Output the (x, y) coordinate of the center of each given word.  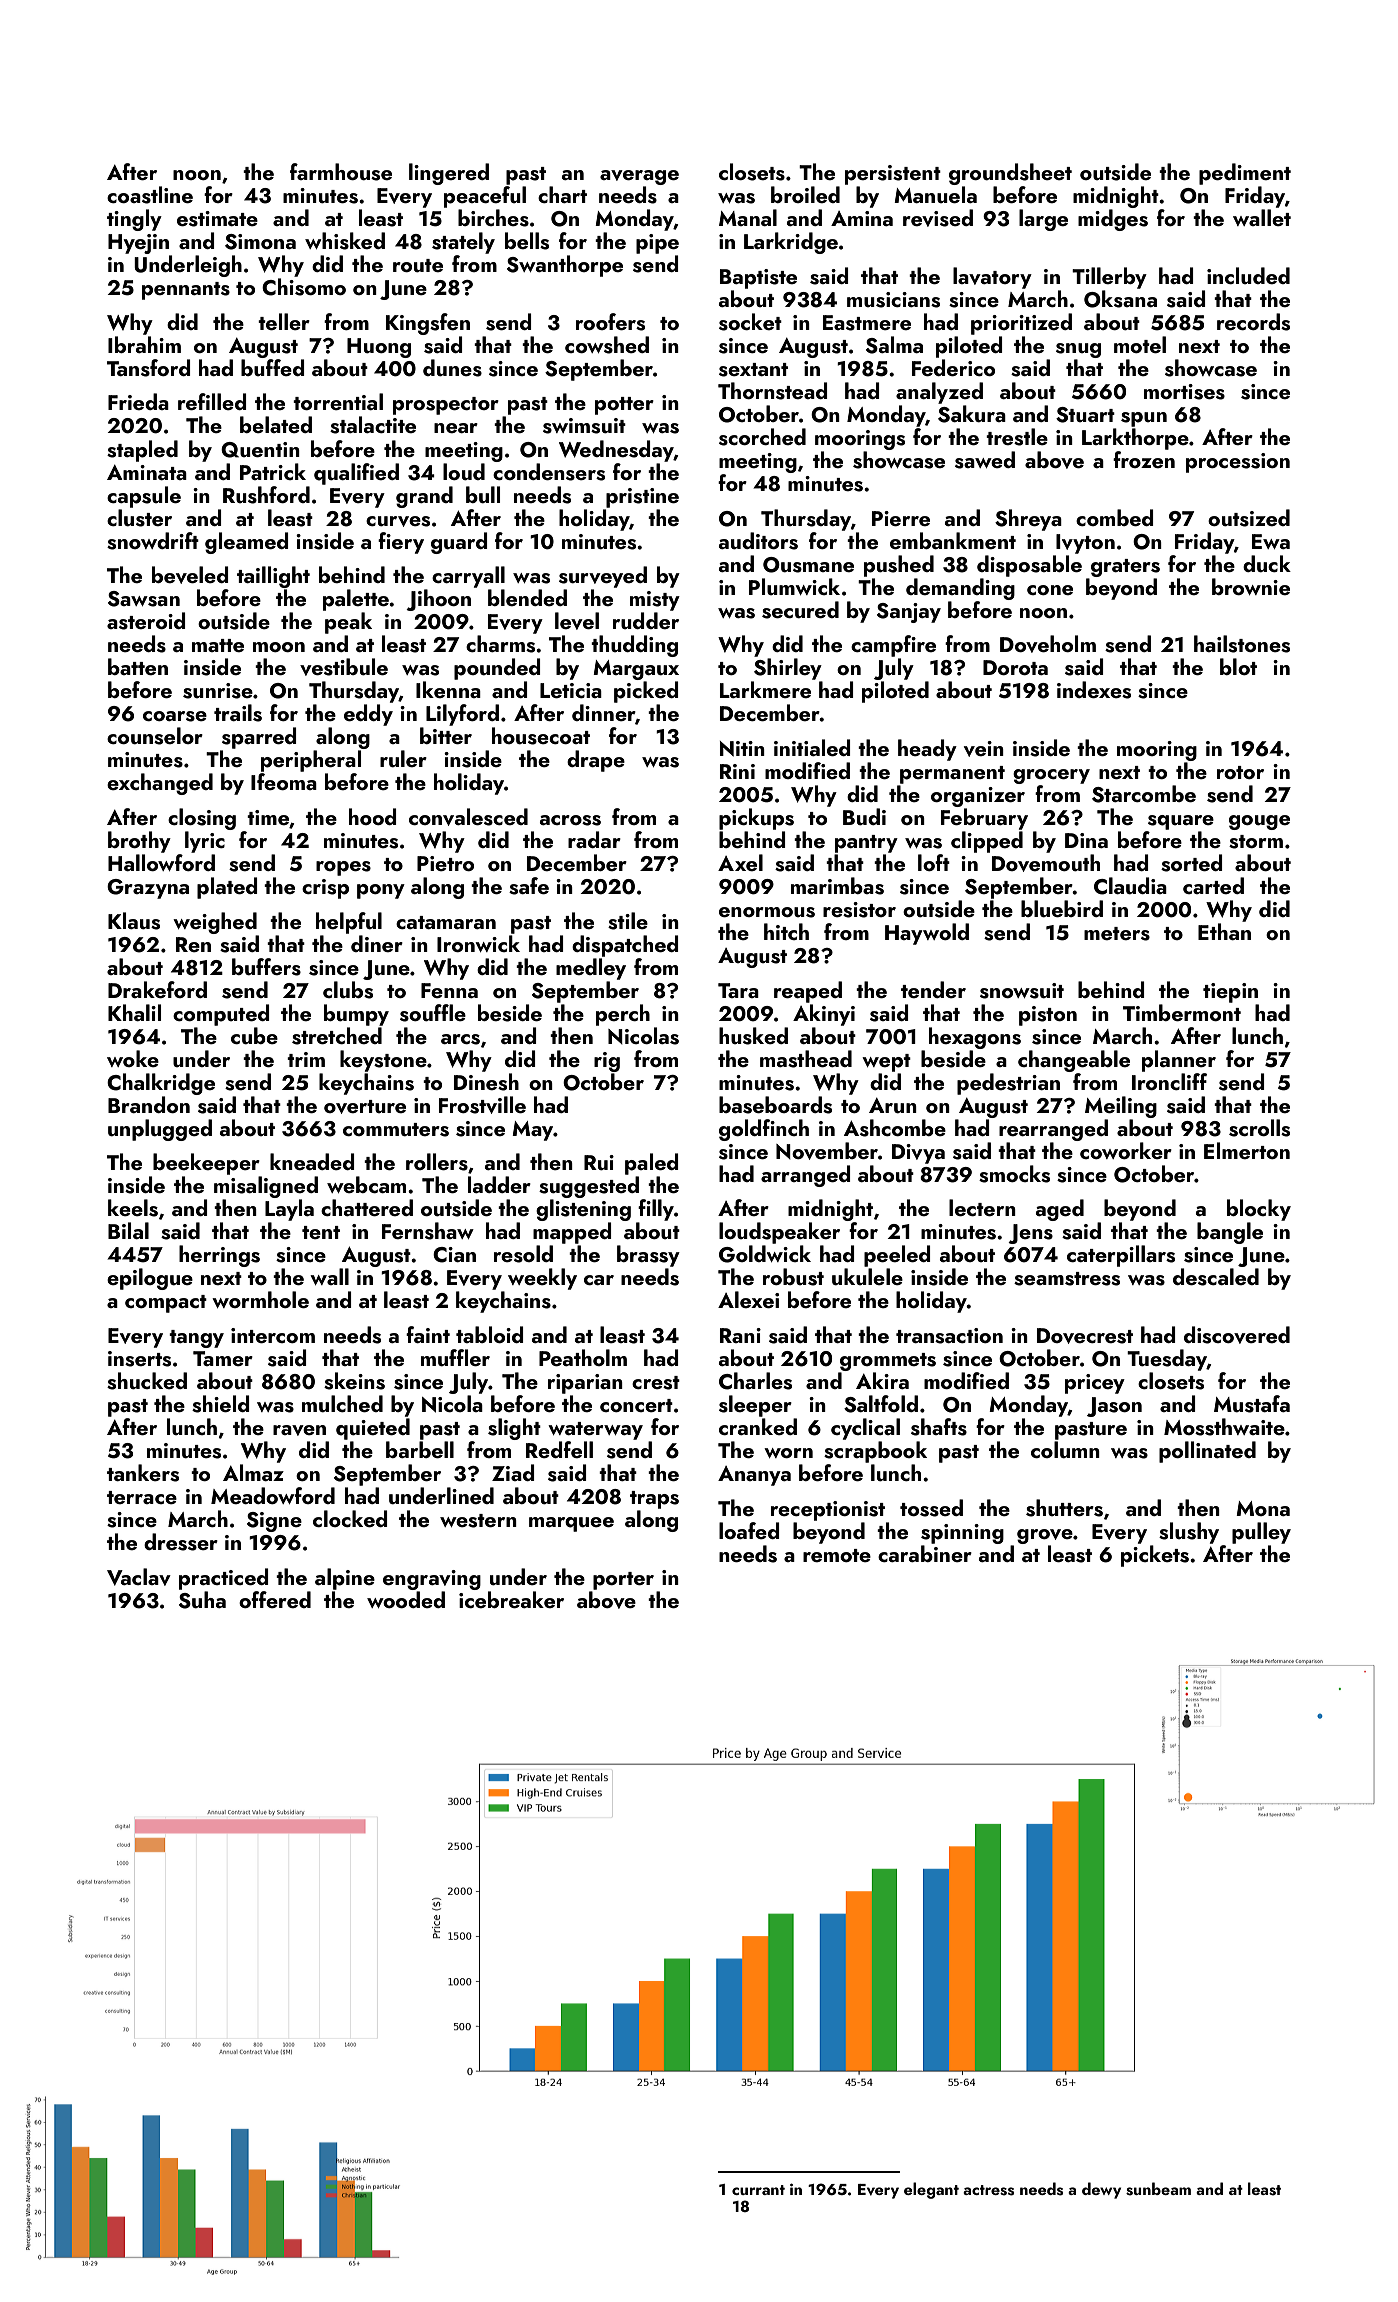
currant (758, 2190)
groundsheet (1010, 174)
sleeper (755, 1406)
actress (988, 2190)
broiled (805, 194)
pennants (186, 291)
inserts (139, 1359)
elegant (931, 2190)
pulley (1261, 1533)
